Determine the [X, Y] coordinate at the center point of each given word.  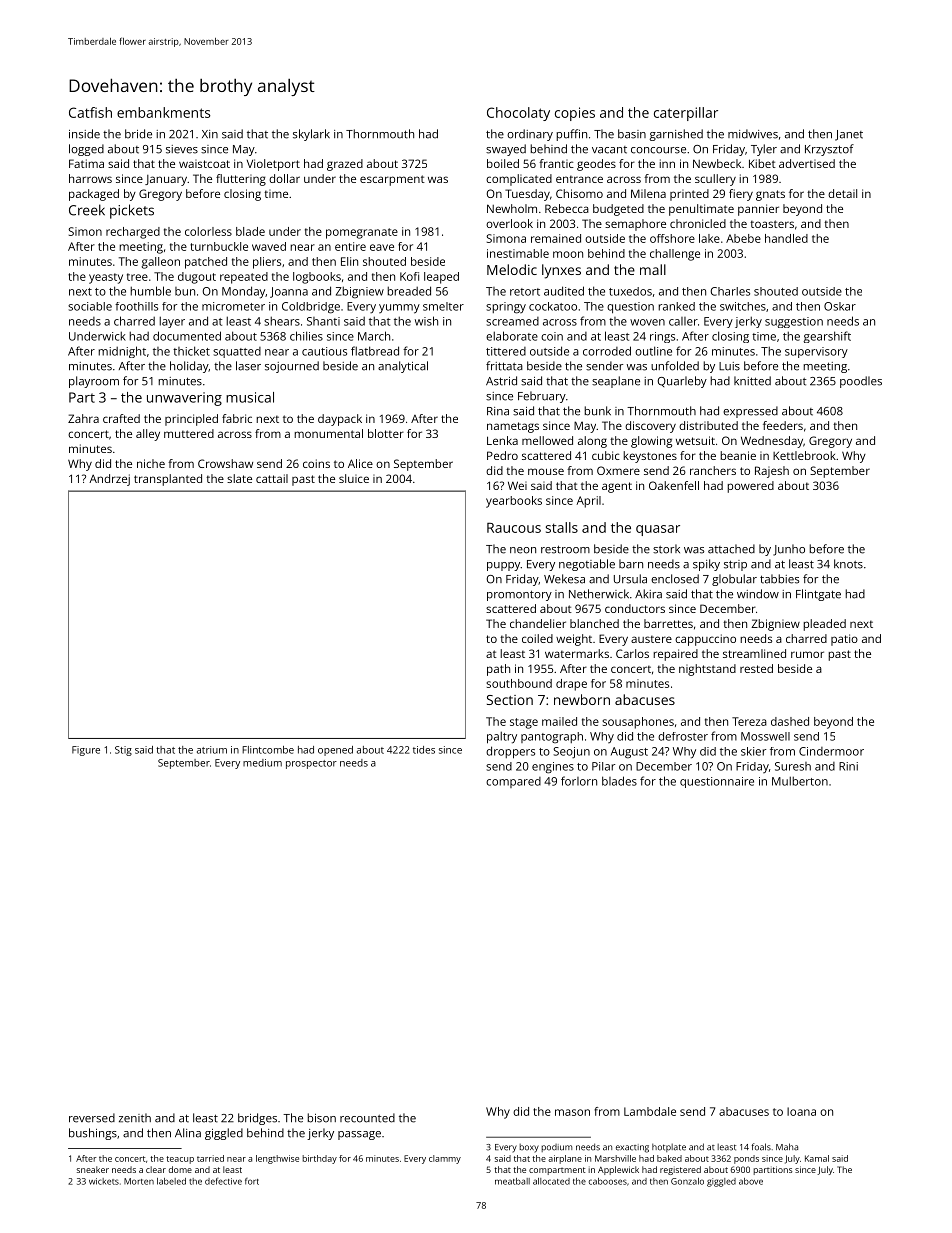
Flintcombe [268, 750]
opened [335, 751]
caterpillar [686, 114]
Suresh [793, 766]
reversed [92, 1118]
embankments [164, 112]
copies [575, 114]
